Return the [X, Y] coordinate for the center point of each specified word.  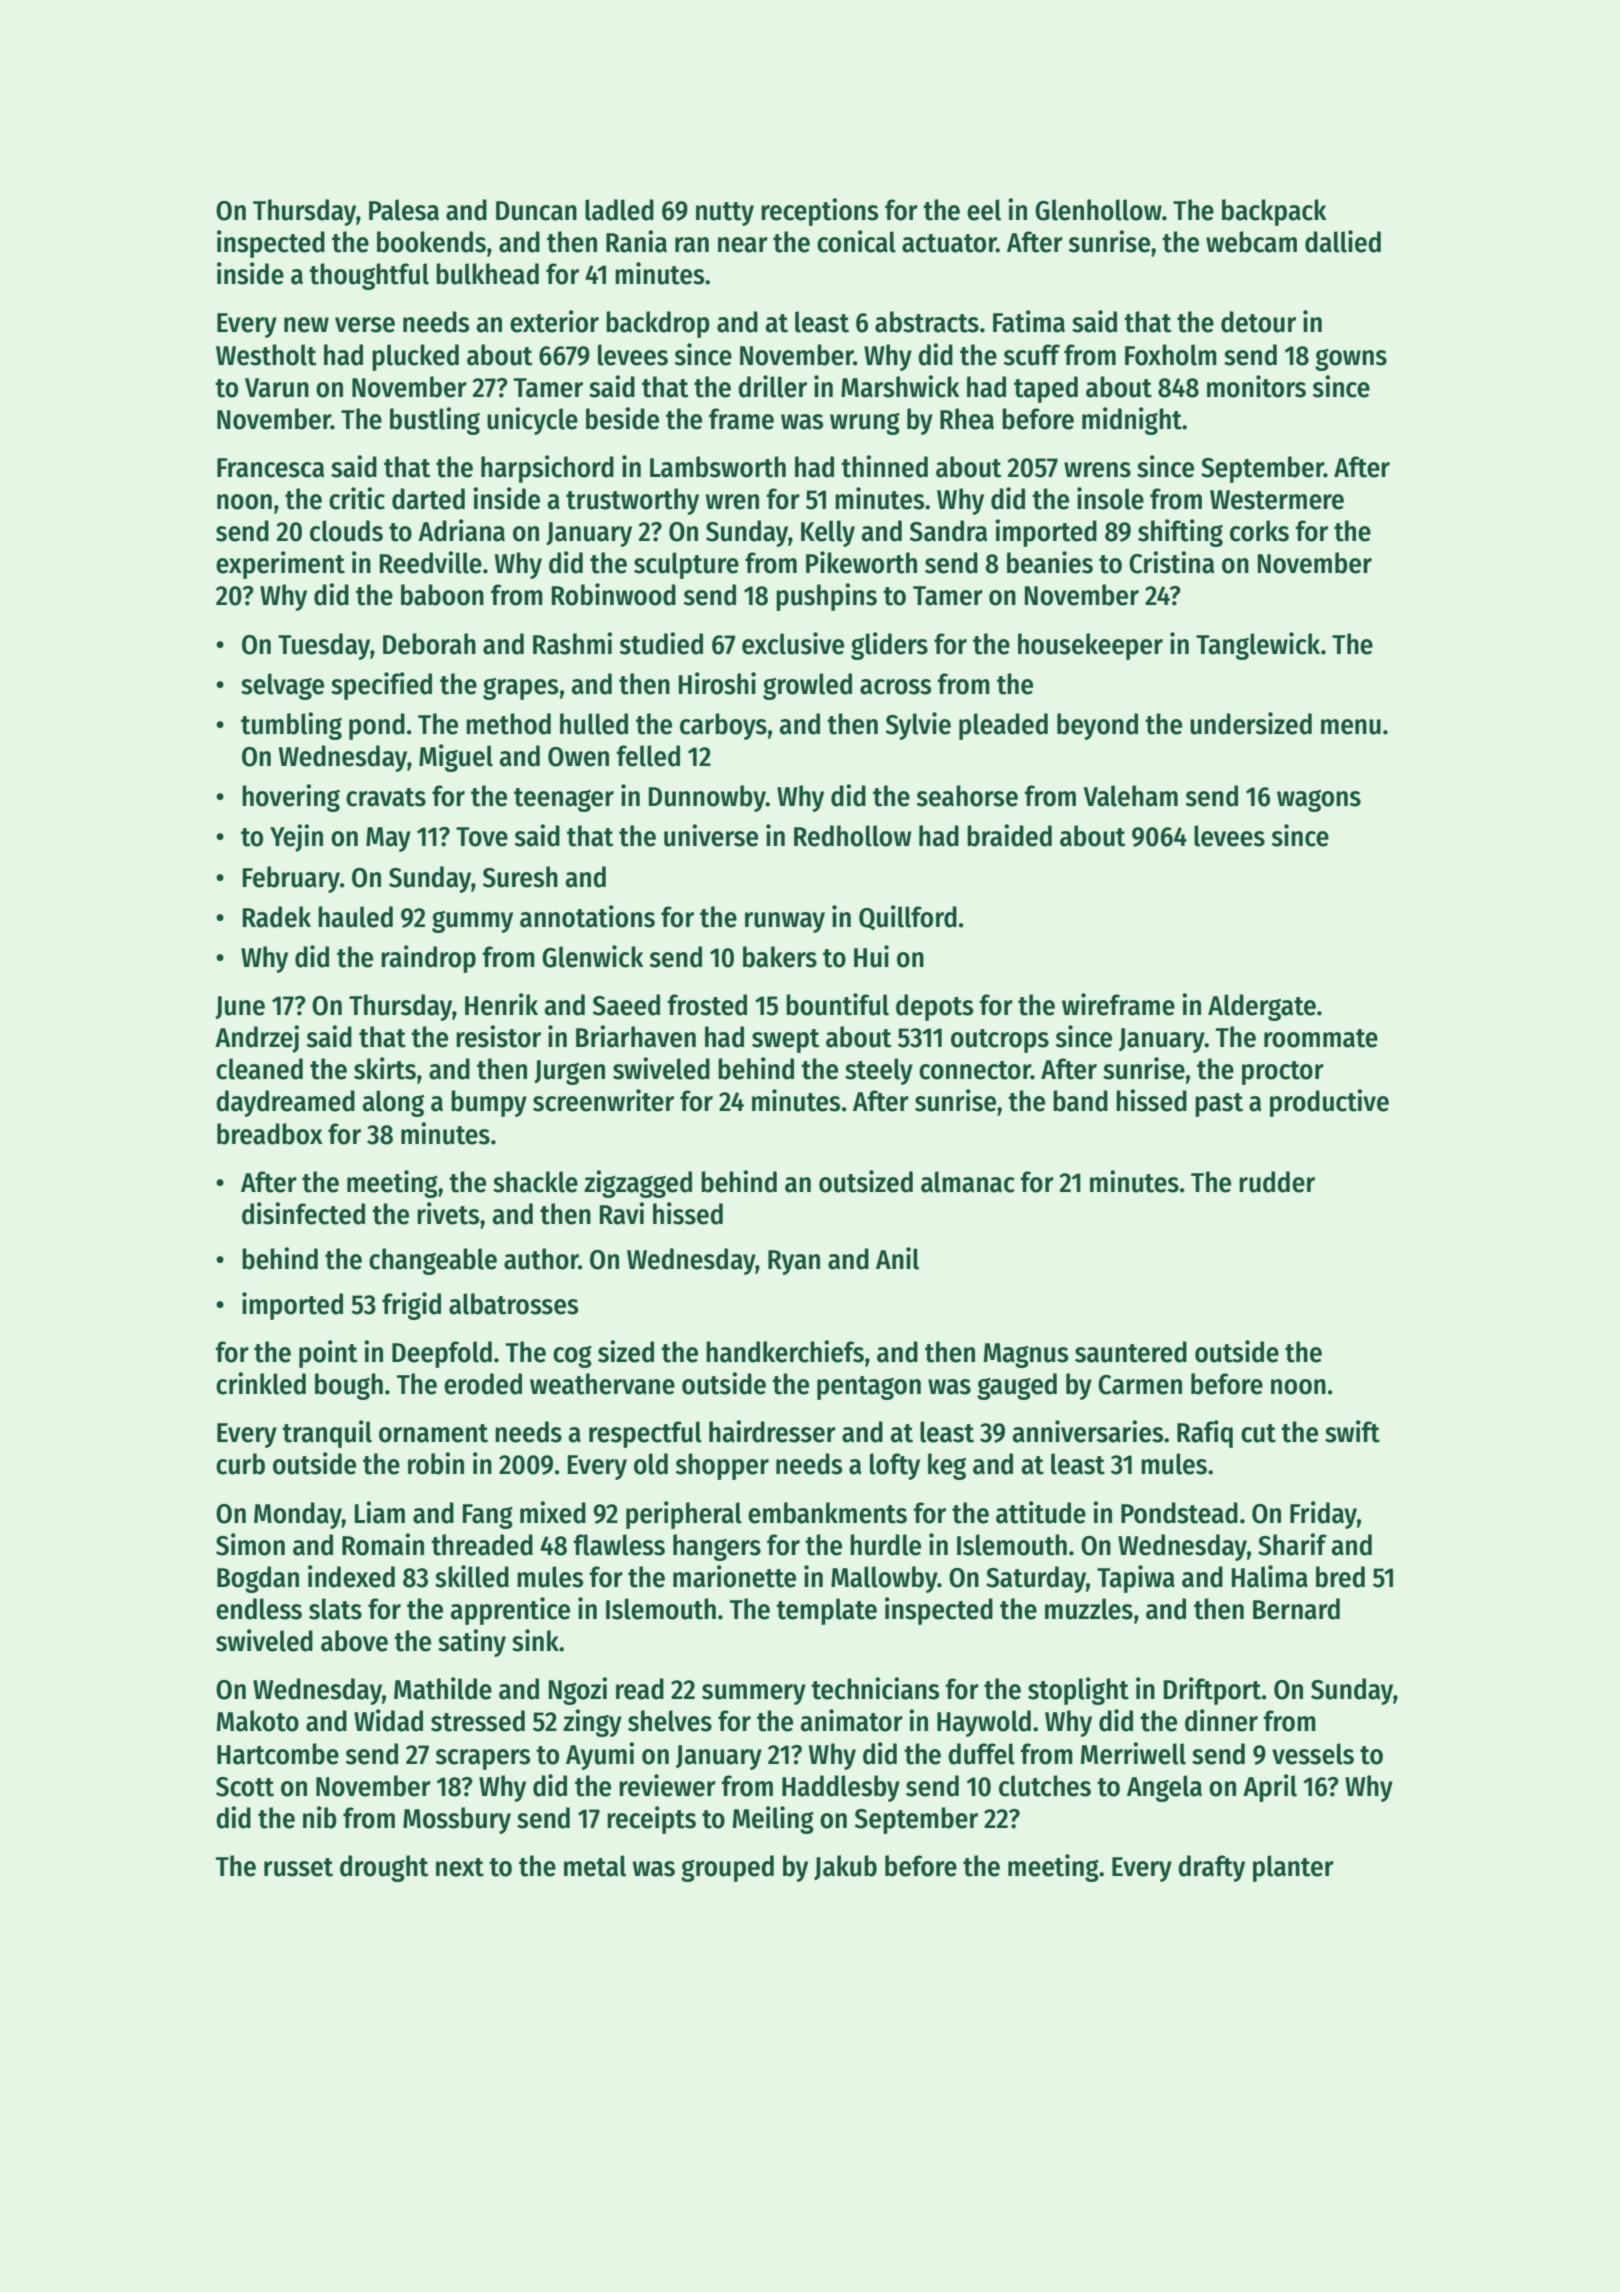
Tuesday [324, 646]
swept [786, 1041]
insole [1110, 498]
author [541, 1259]
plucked [415, 357]
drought [384, 1868]
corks [1259, 531]
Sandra [948, 531]
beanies [1050, 562]
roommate [1321, 1038]
